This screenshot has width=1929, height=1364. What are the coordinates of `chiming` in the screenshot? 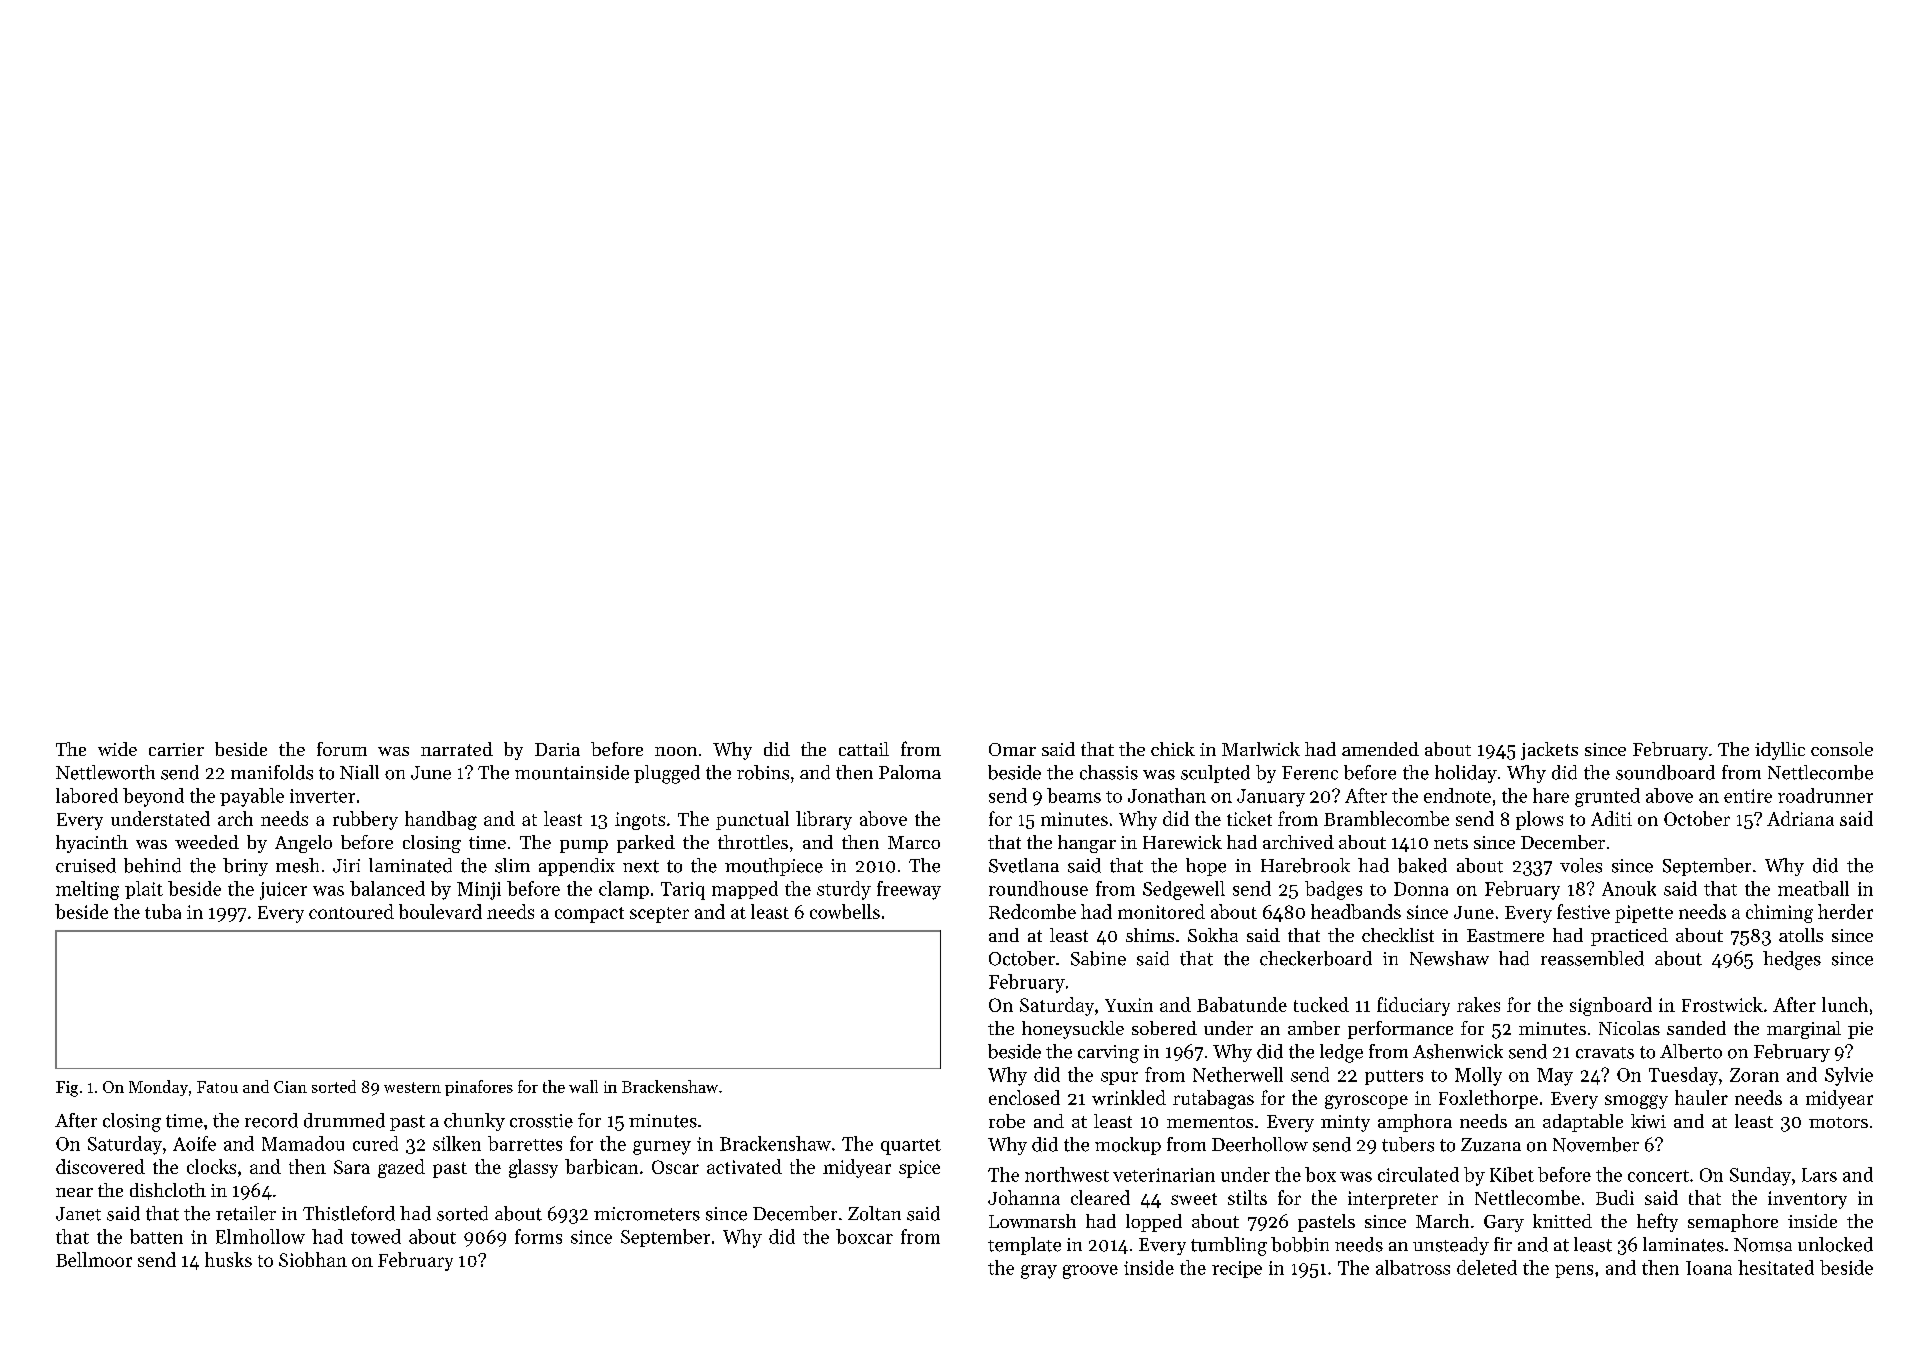 It's located at (1779, 913).
